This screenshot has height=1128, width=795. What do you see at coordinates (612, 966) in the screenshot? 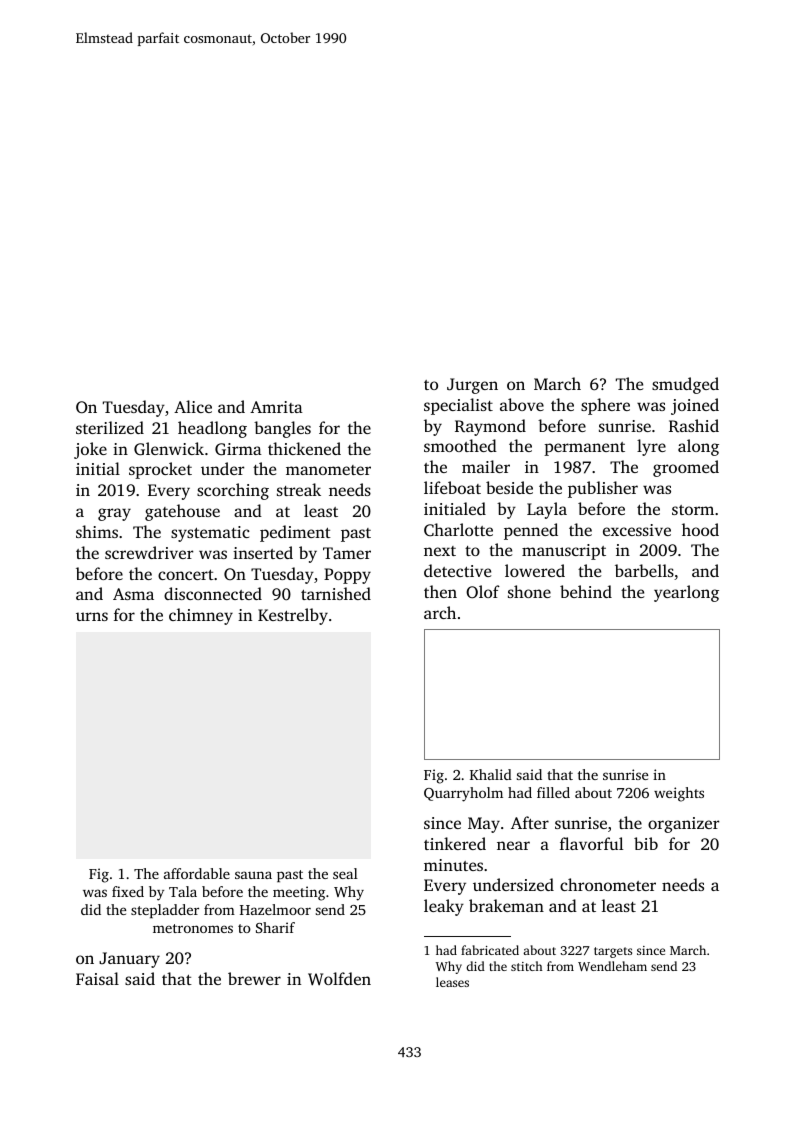
I see `Wendleham` at bounding box center [612, 966].
